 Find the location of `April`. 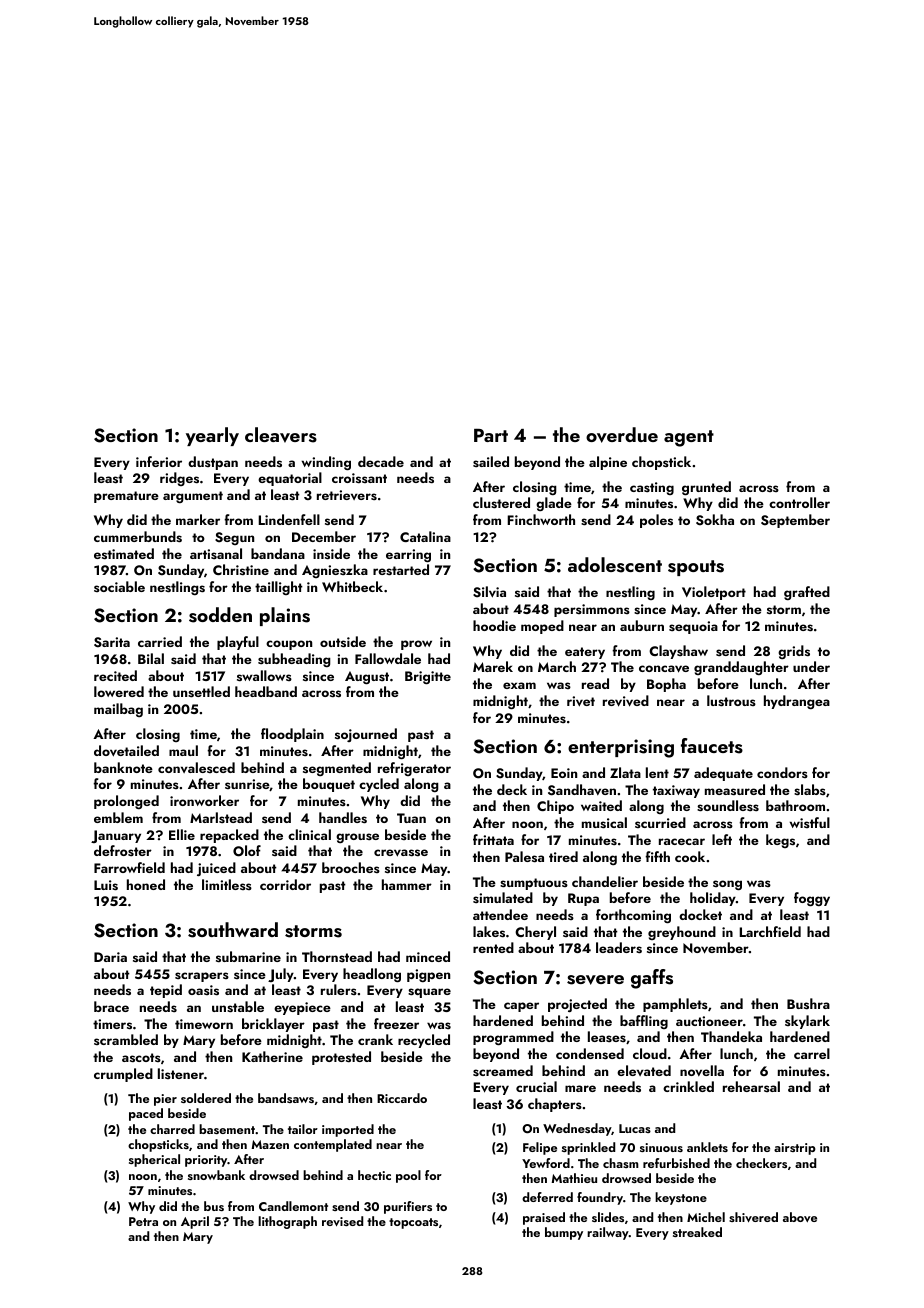

April is located at coordinates (195, 1222).
